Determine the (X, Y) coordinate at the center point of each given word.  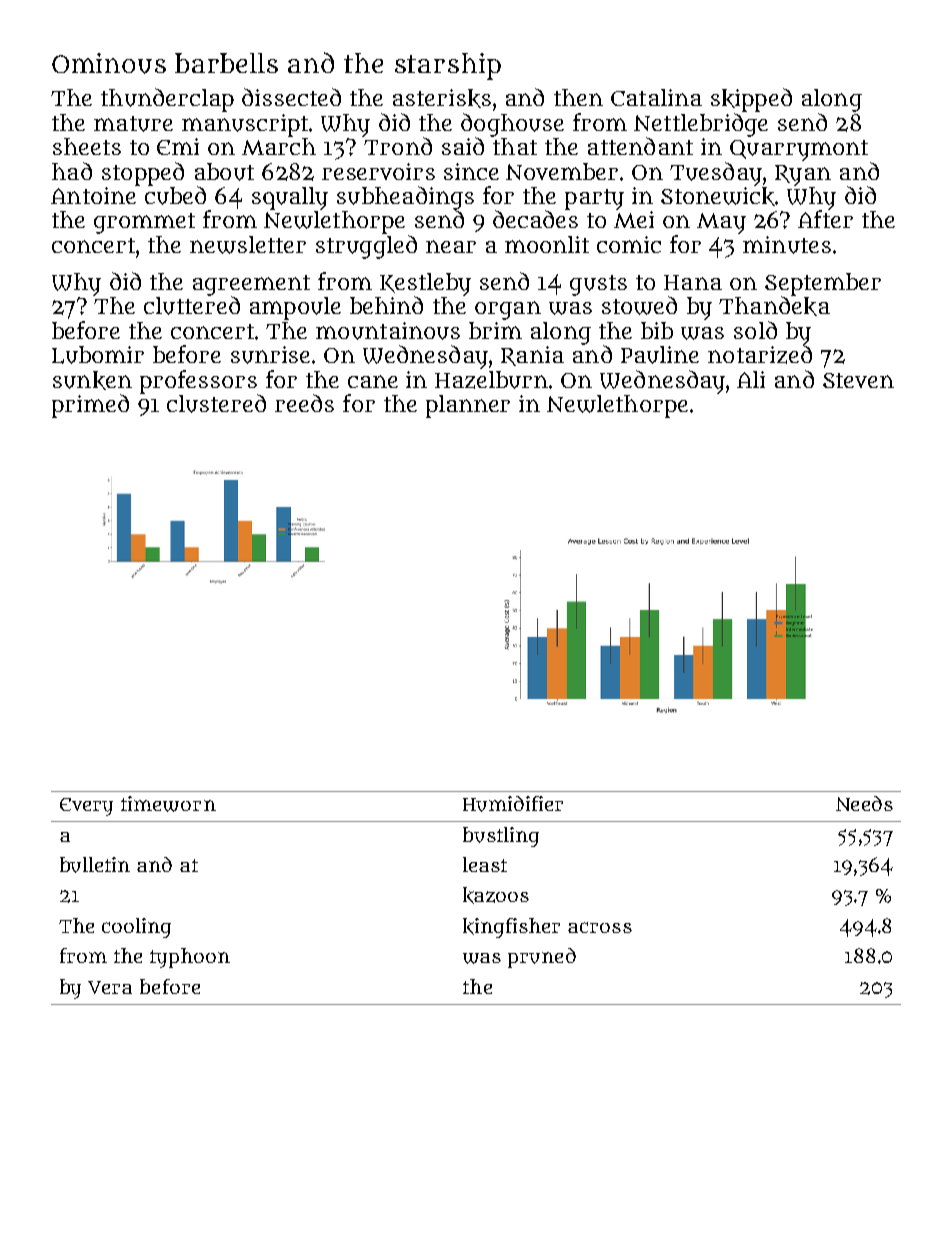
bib (657, 330)
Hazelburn (491, 380)
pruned (542, 958)
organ (508, 310)
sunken (92, 380)
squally (290, 198)
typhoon (190, 958)
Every (86, 807)
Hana (693, 282)
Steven (858, 380)
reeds (304, 403)
